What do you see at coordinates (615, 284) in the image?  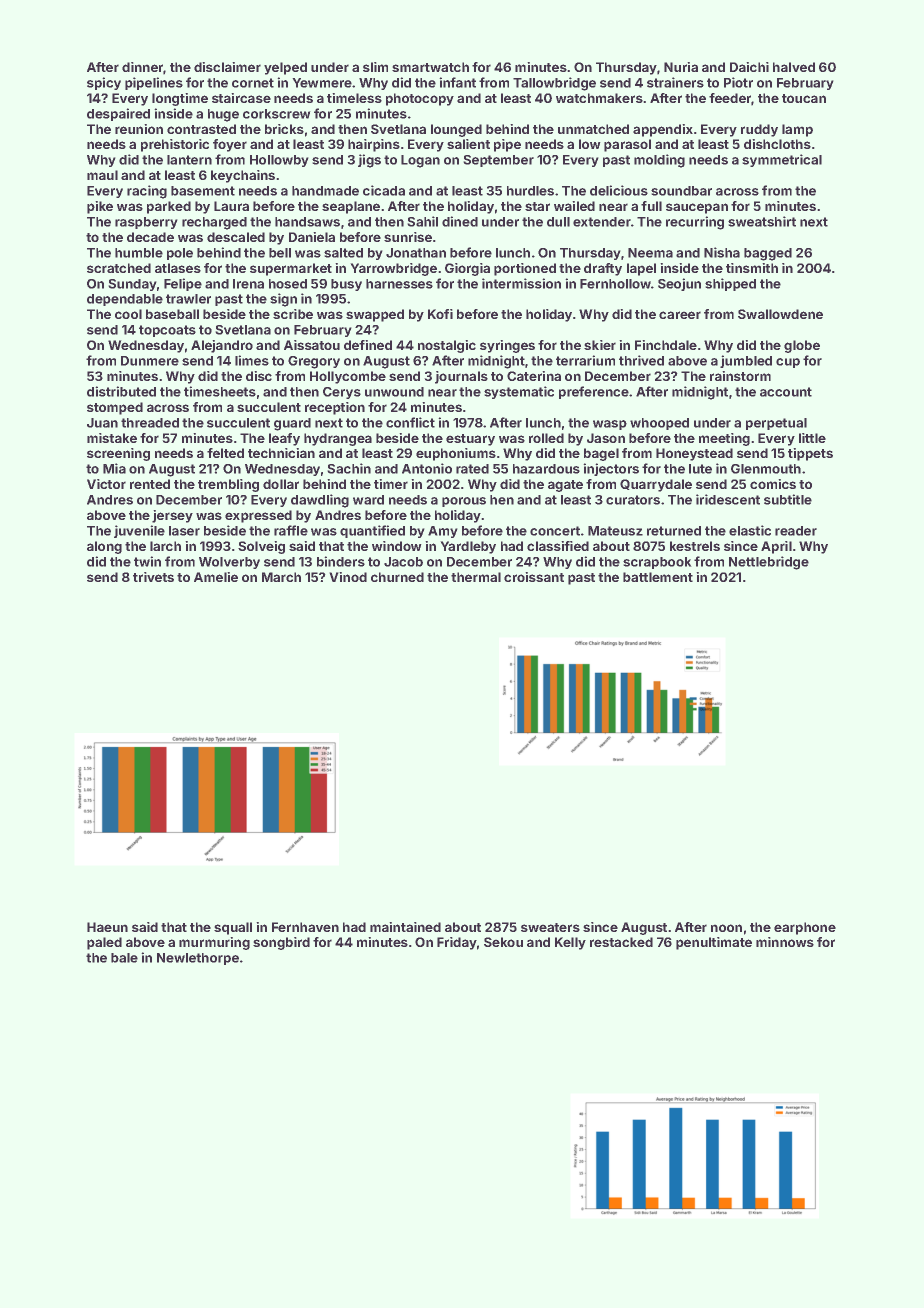 I see `Fernhollow` at bounding box center [615, 284].
